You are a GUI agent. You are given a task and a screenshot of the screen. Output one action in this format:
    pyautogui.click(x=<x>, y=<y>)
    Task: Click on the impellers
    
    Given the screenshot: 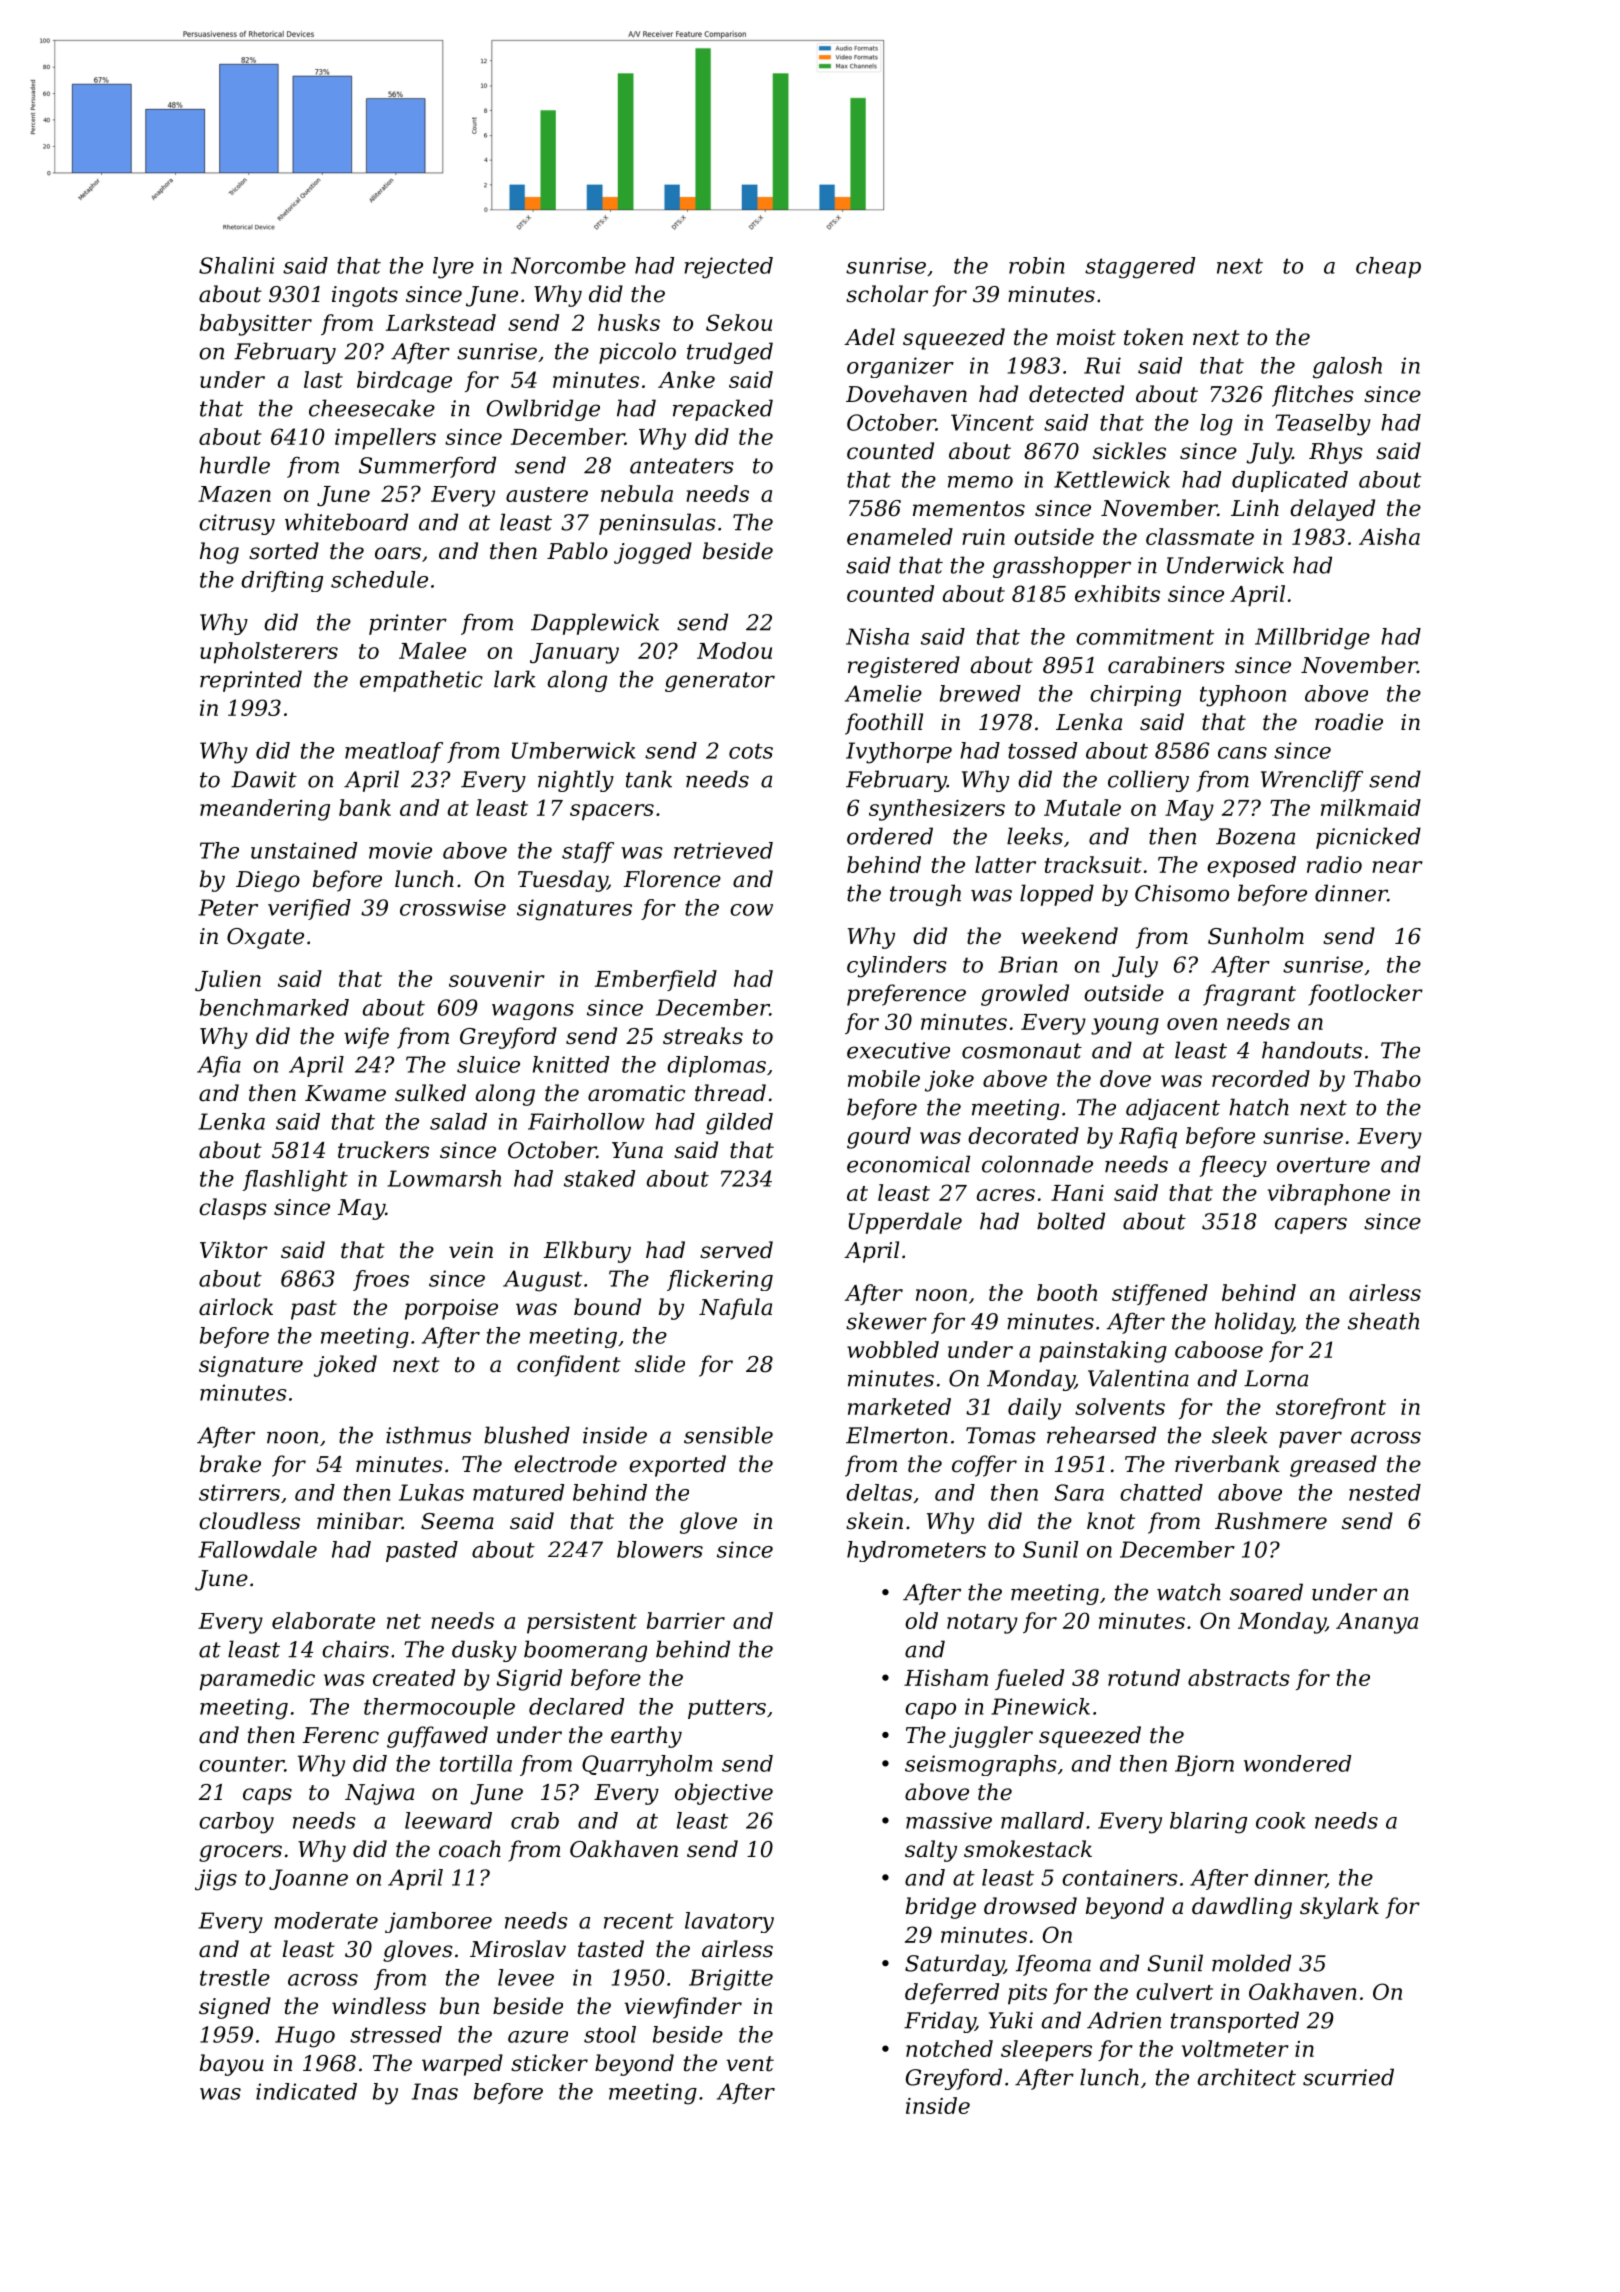 What is the action you would take?
    pyautogui.click(x=385, y=439)
